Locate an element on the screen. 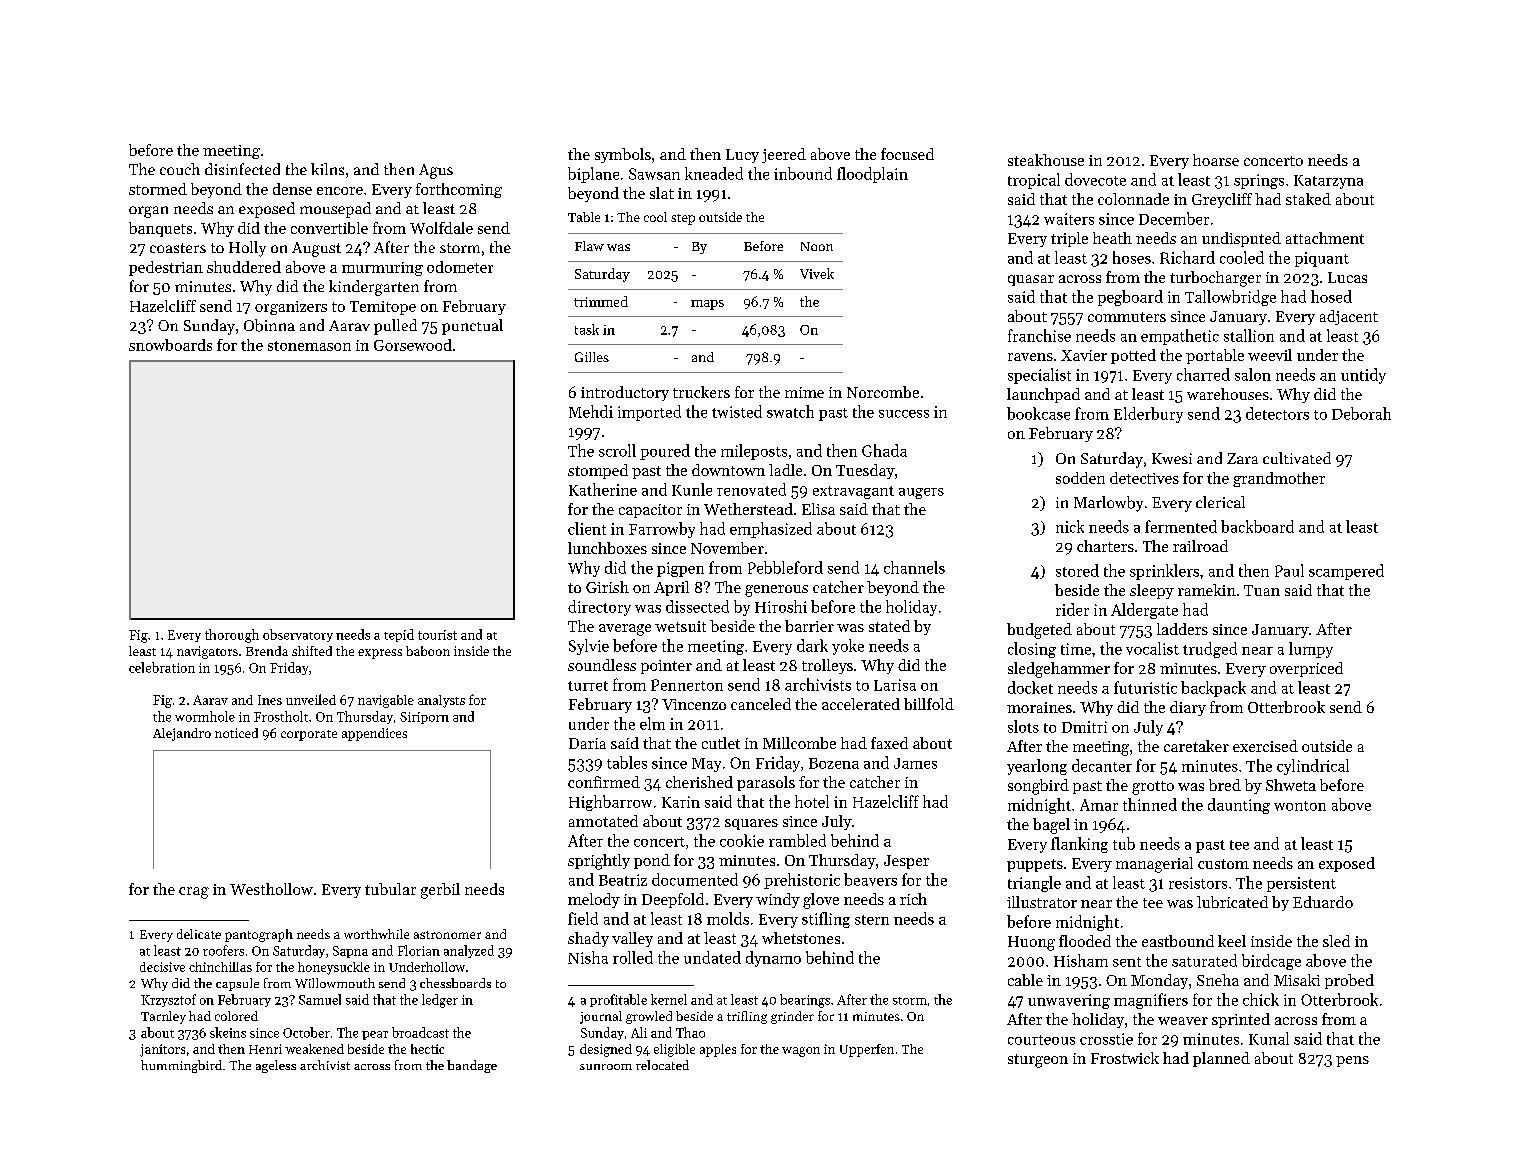 This screenshot has width=1522, height=1176. gerbil is located at coordinates (440, 891).
